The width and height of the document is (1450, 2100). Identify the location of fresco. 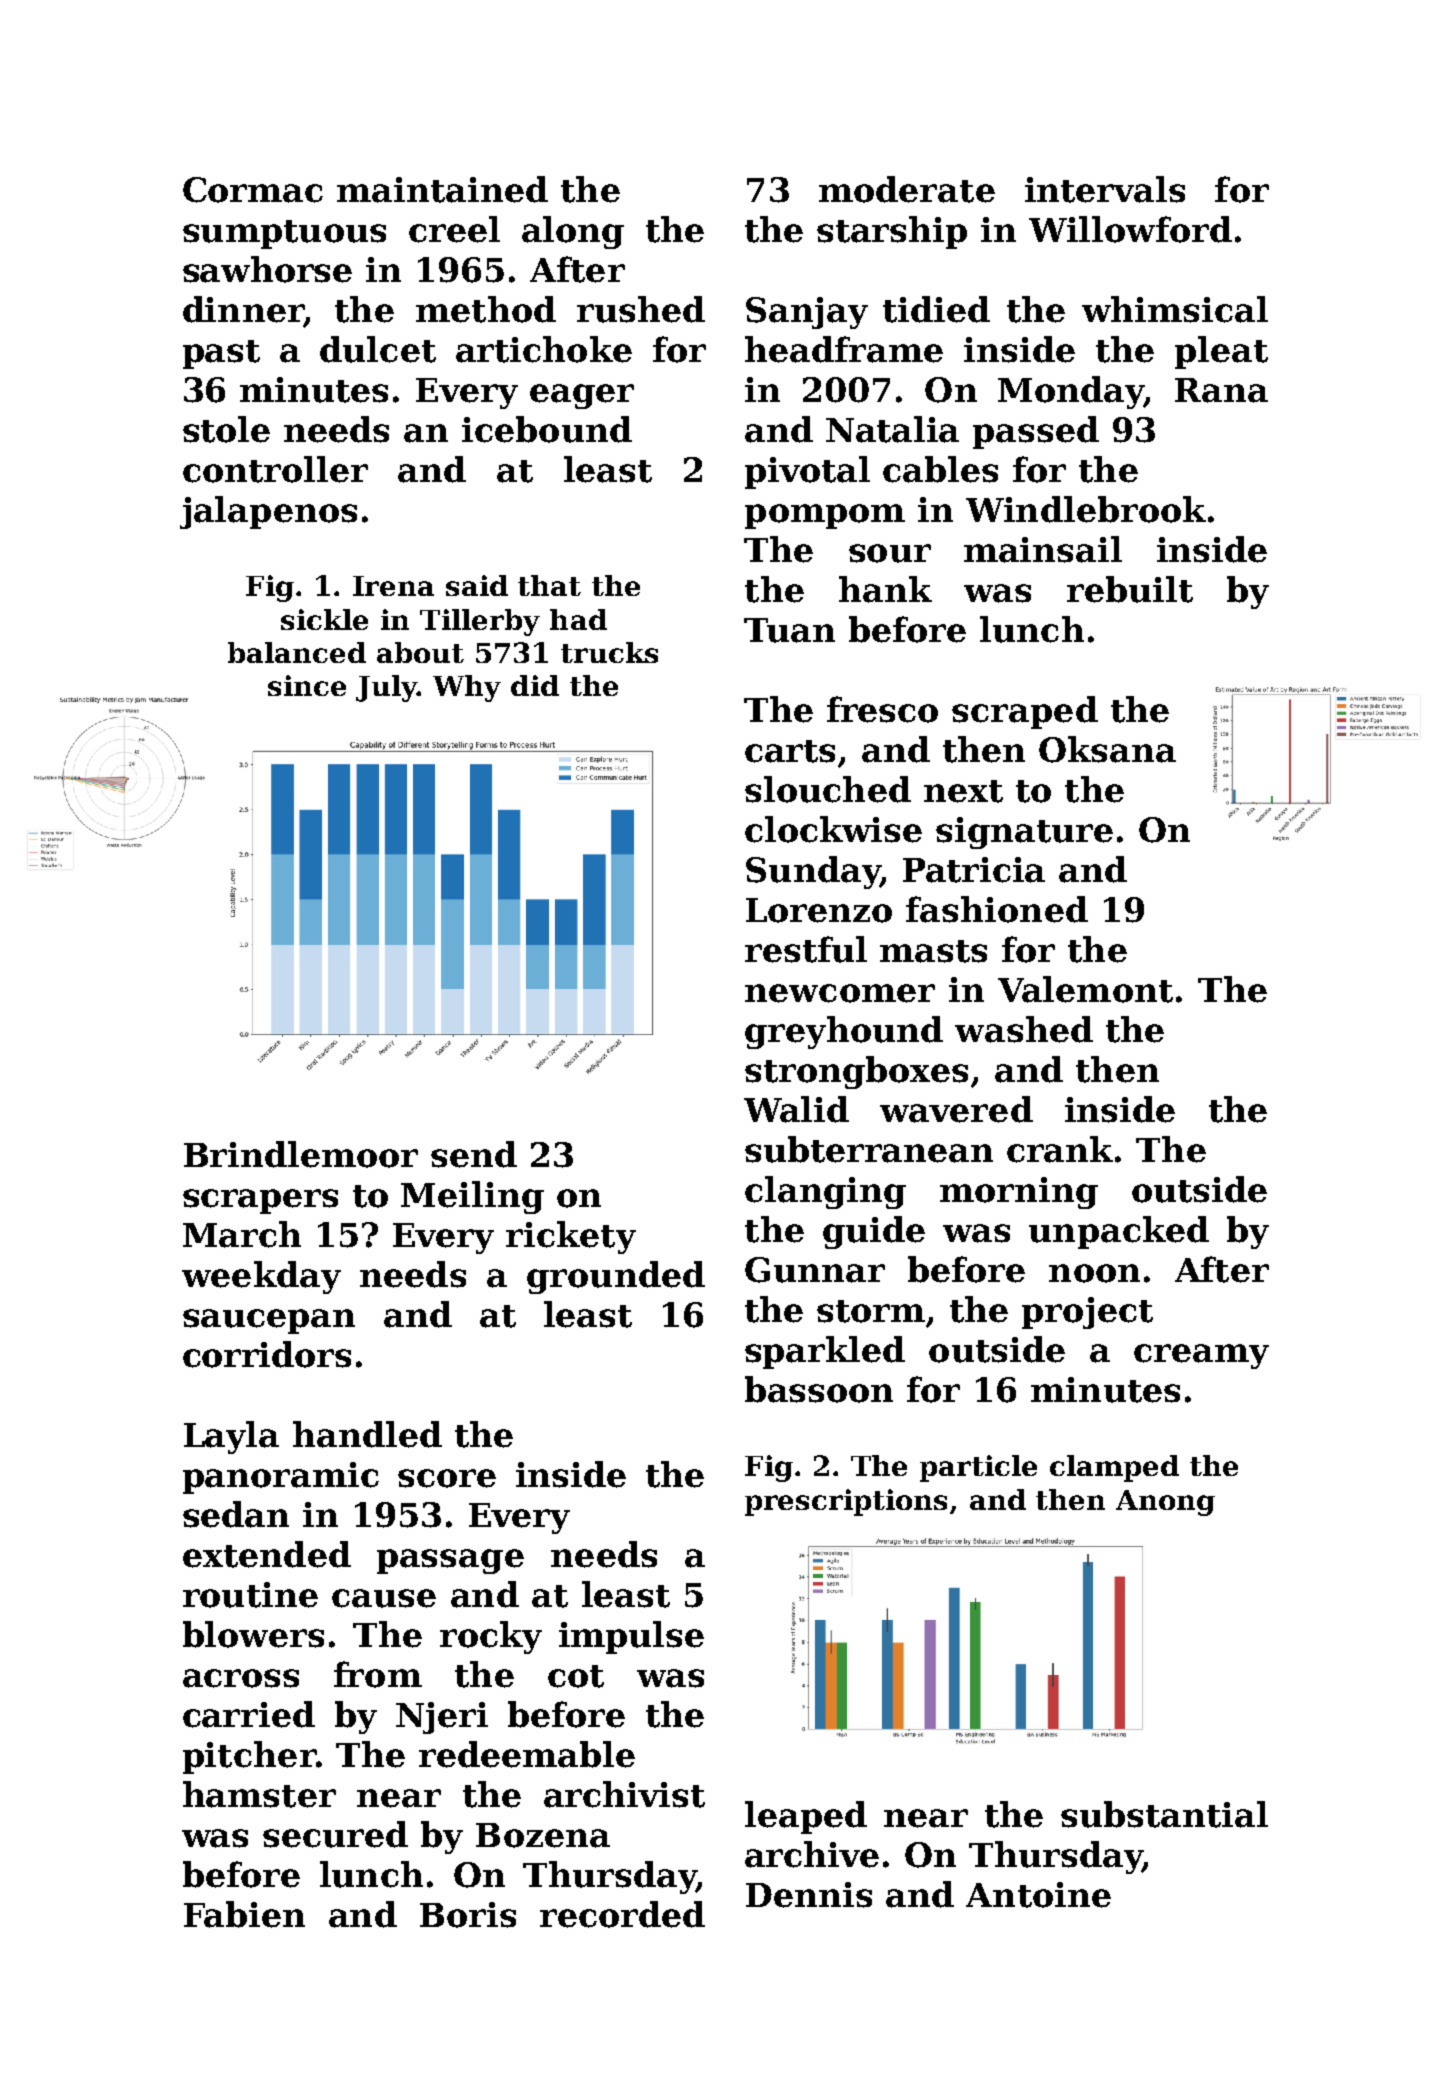
(882, 709).
